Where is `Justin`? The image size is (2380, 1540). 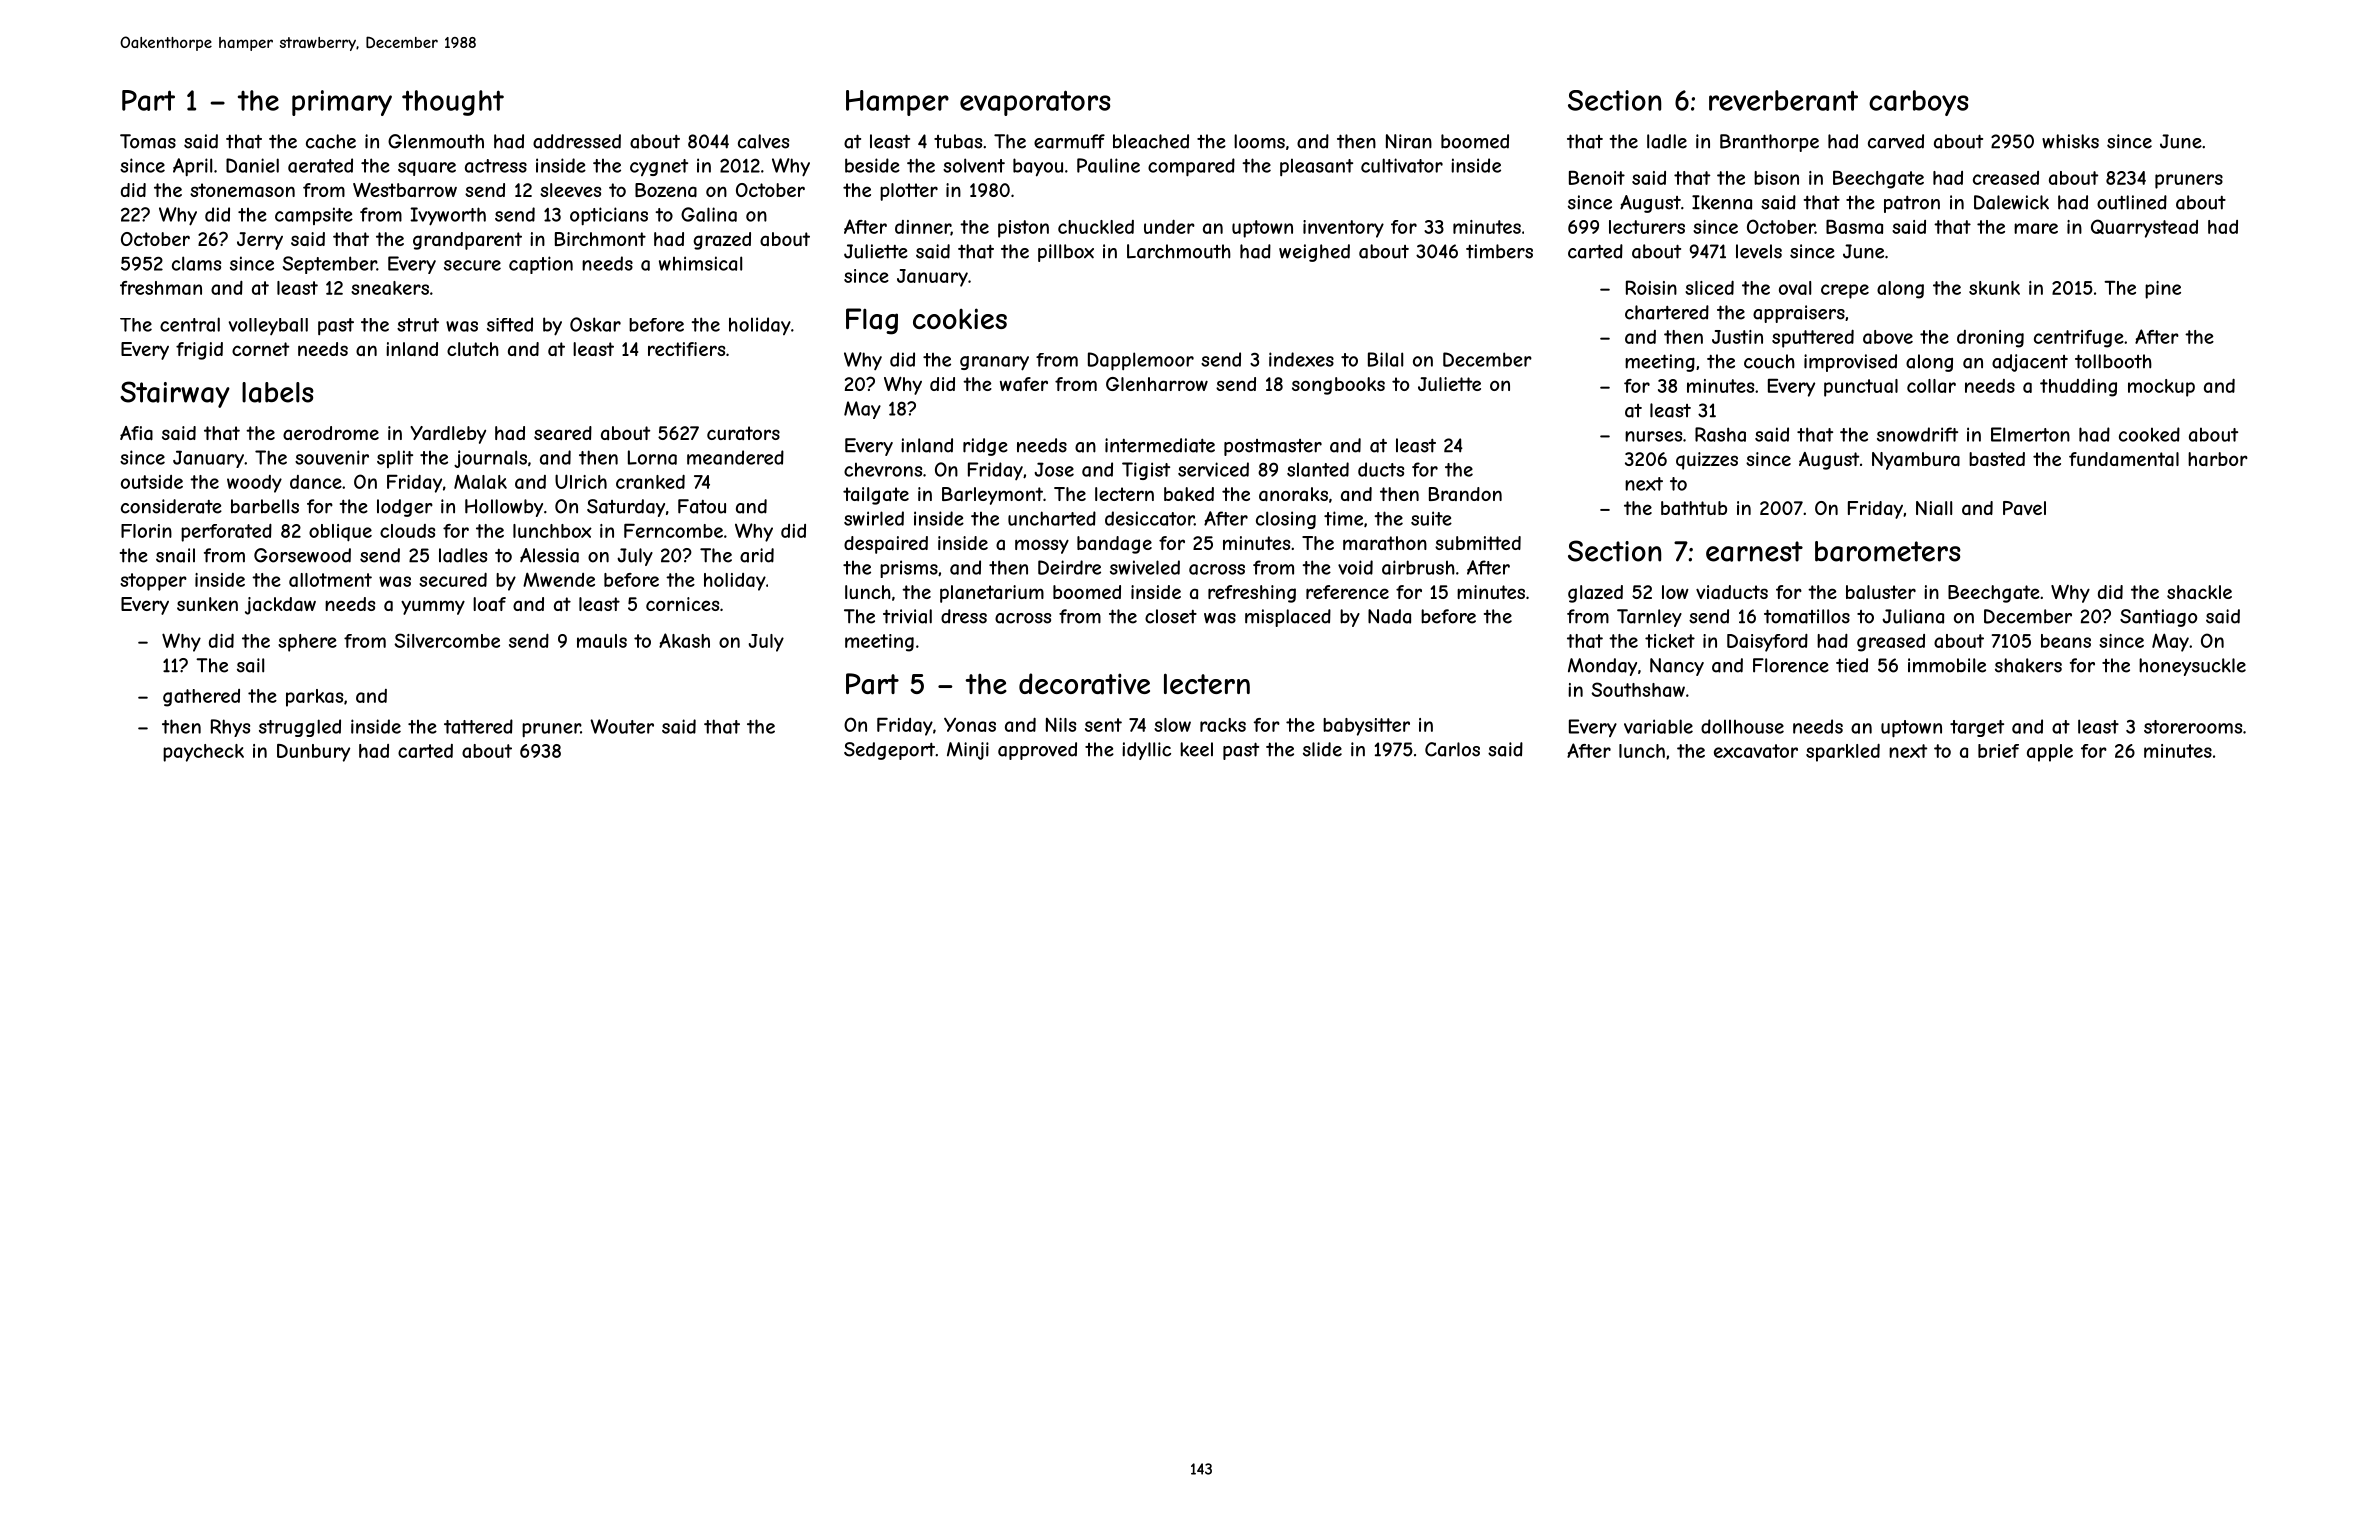 Justin is located at coordinates (1737, 337).
